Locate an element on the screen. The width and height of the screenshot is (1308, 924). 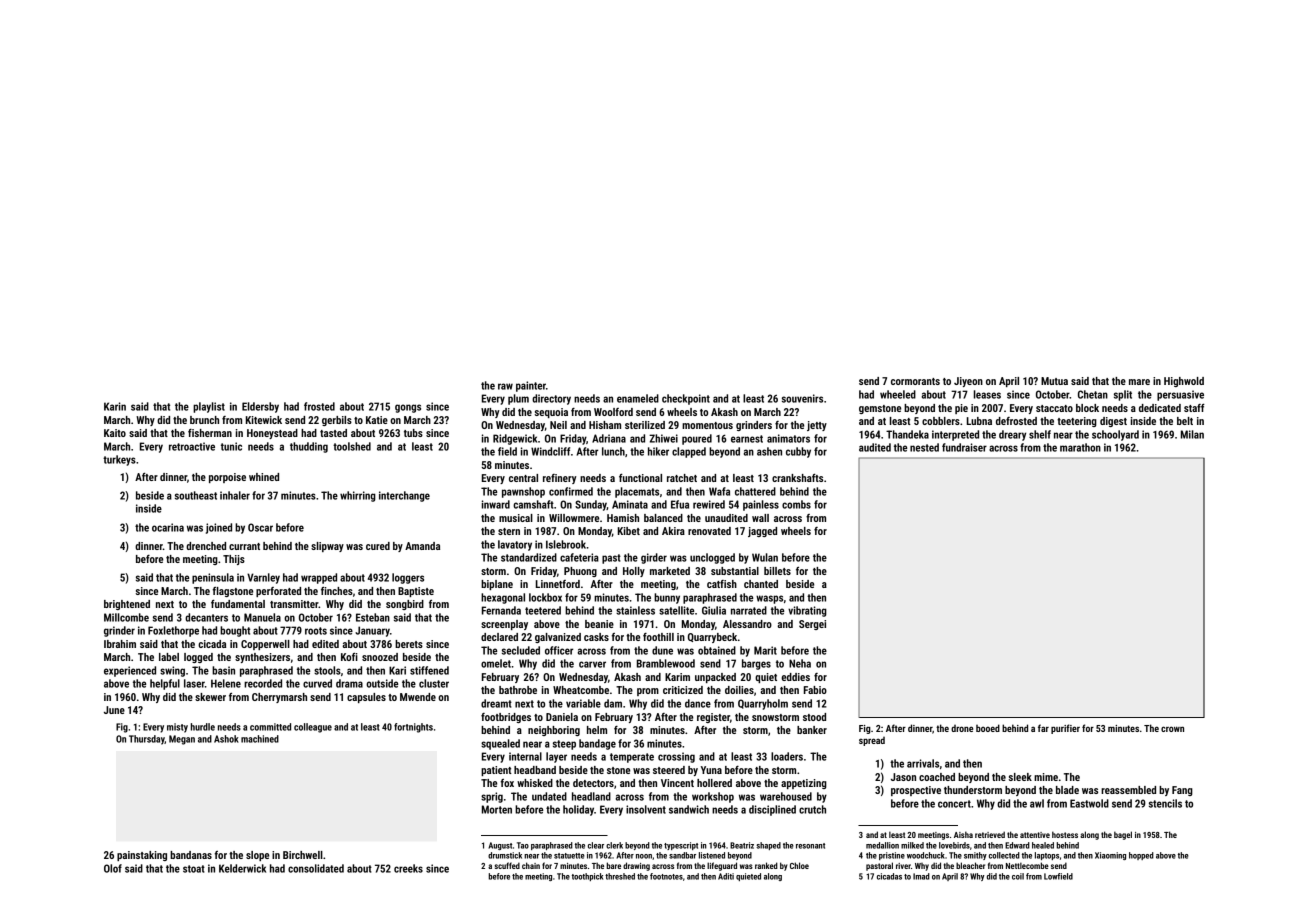
bandanas is located at coordinates (191, 855).
